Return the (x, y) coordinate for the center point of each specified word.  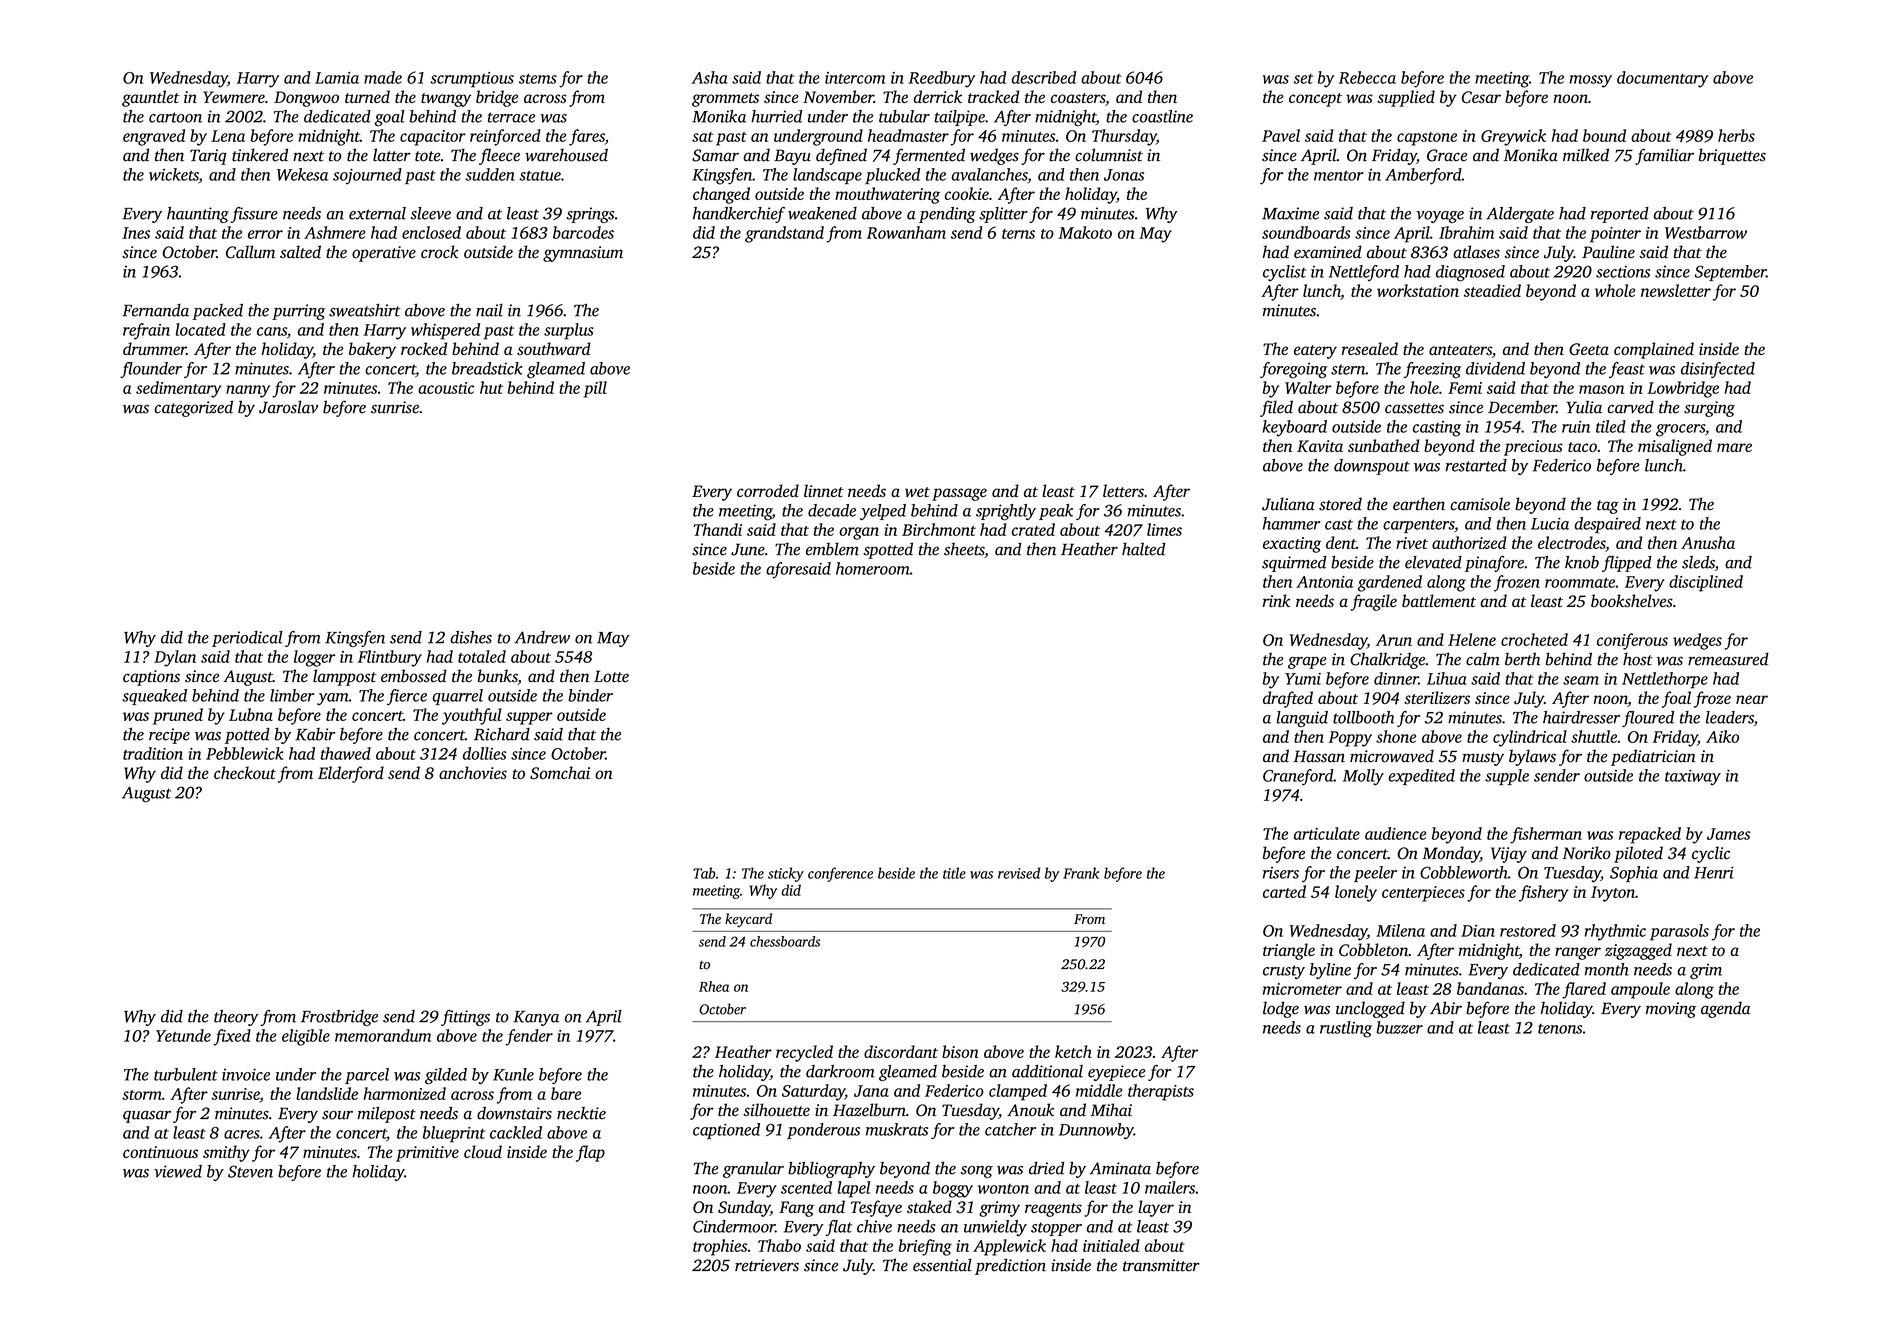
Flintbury (390, 658)
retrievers (767, 1265)
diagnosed (1470, 273)
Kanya (536, 1018)
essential (942, 1265)
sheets (964, 549)
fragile (1374, 602)
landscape (827, 176)
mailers (1170, 1187)
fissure (254, 215)
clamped (1018, 1092)
